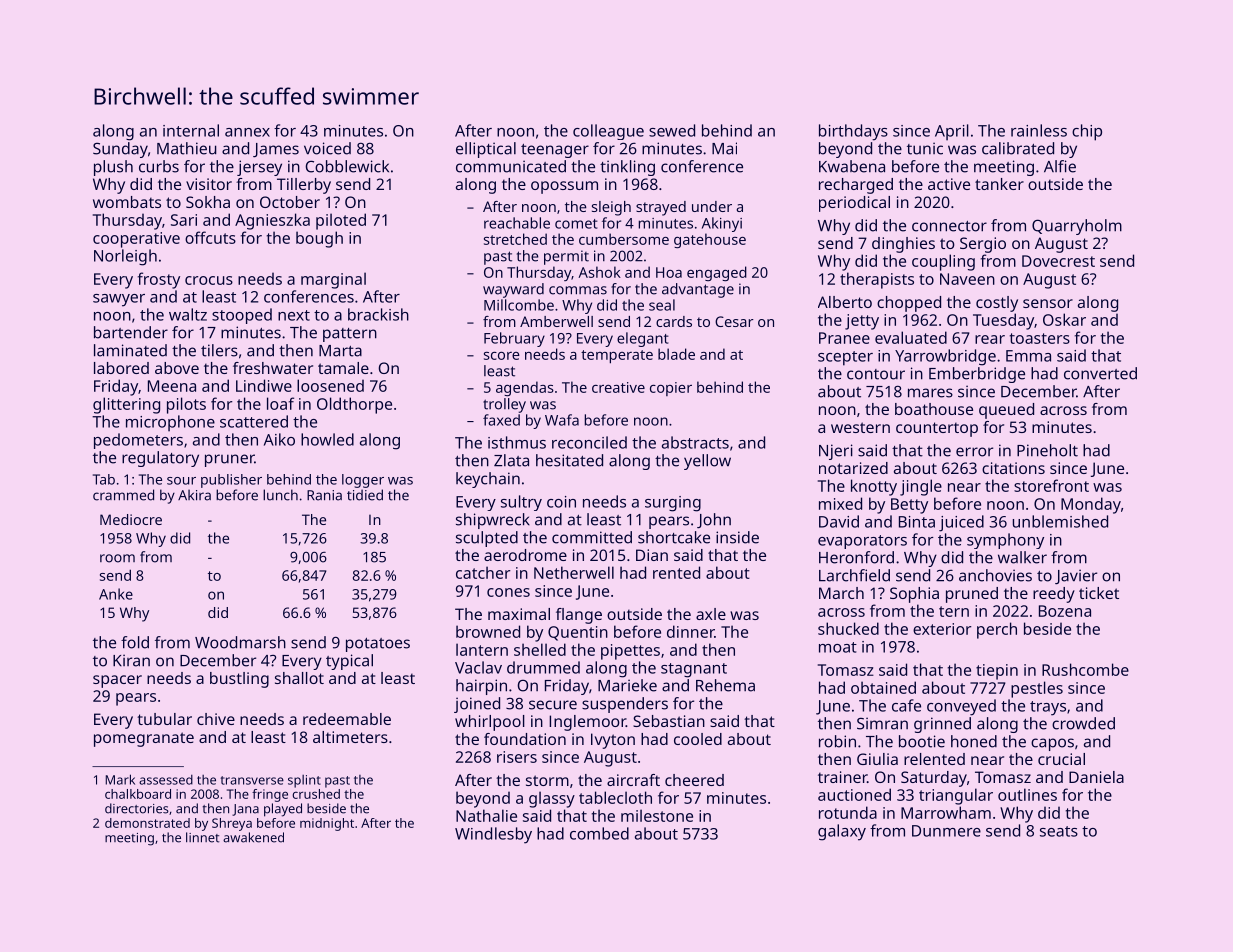  I want to click on Emma, so click(1028, 356).
